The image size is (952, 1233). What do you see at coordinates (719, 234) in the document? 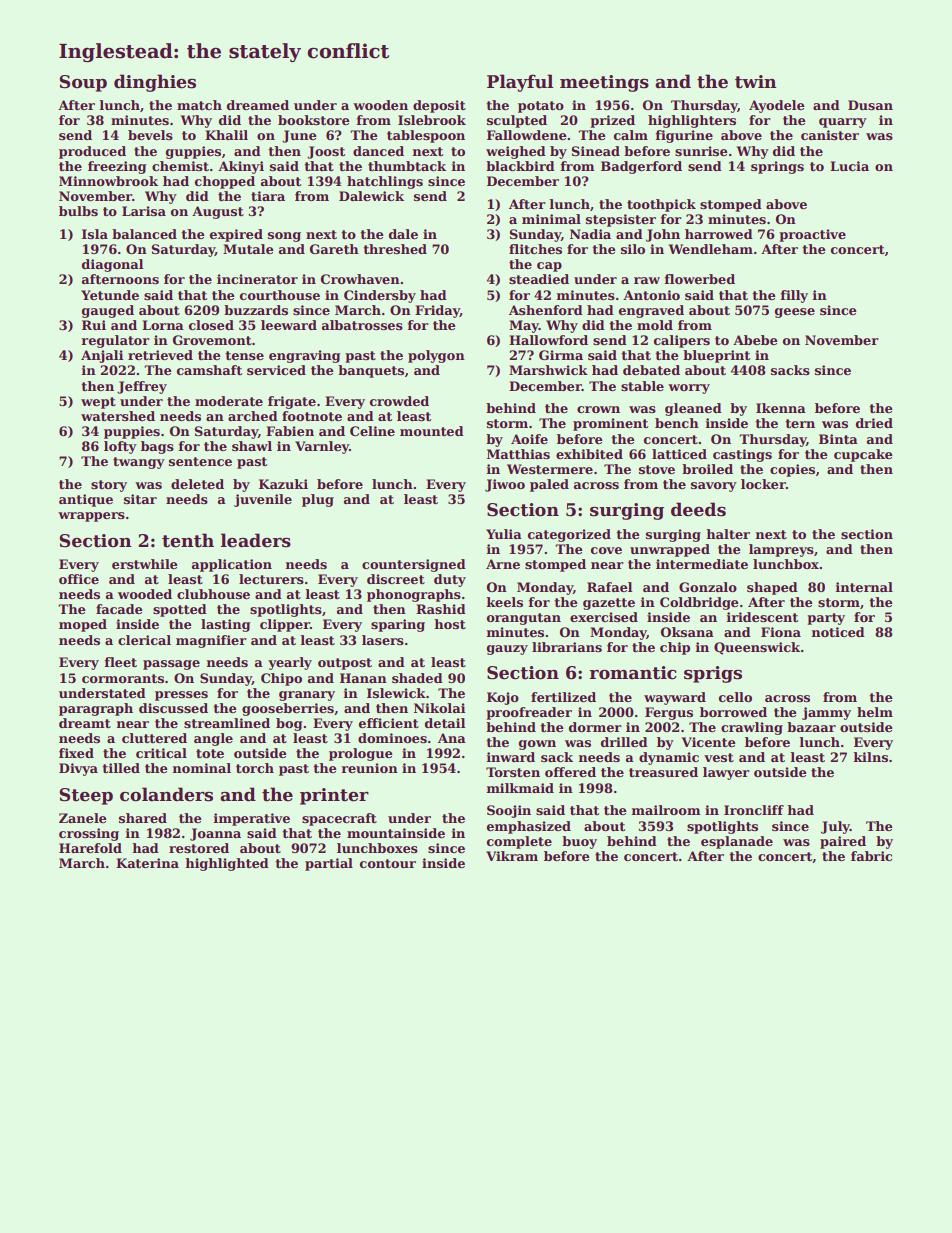
I see `harrowed` at bounding box center [719, 234].
